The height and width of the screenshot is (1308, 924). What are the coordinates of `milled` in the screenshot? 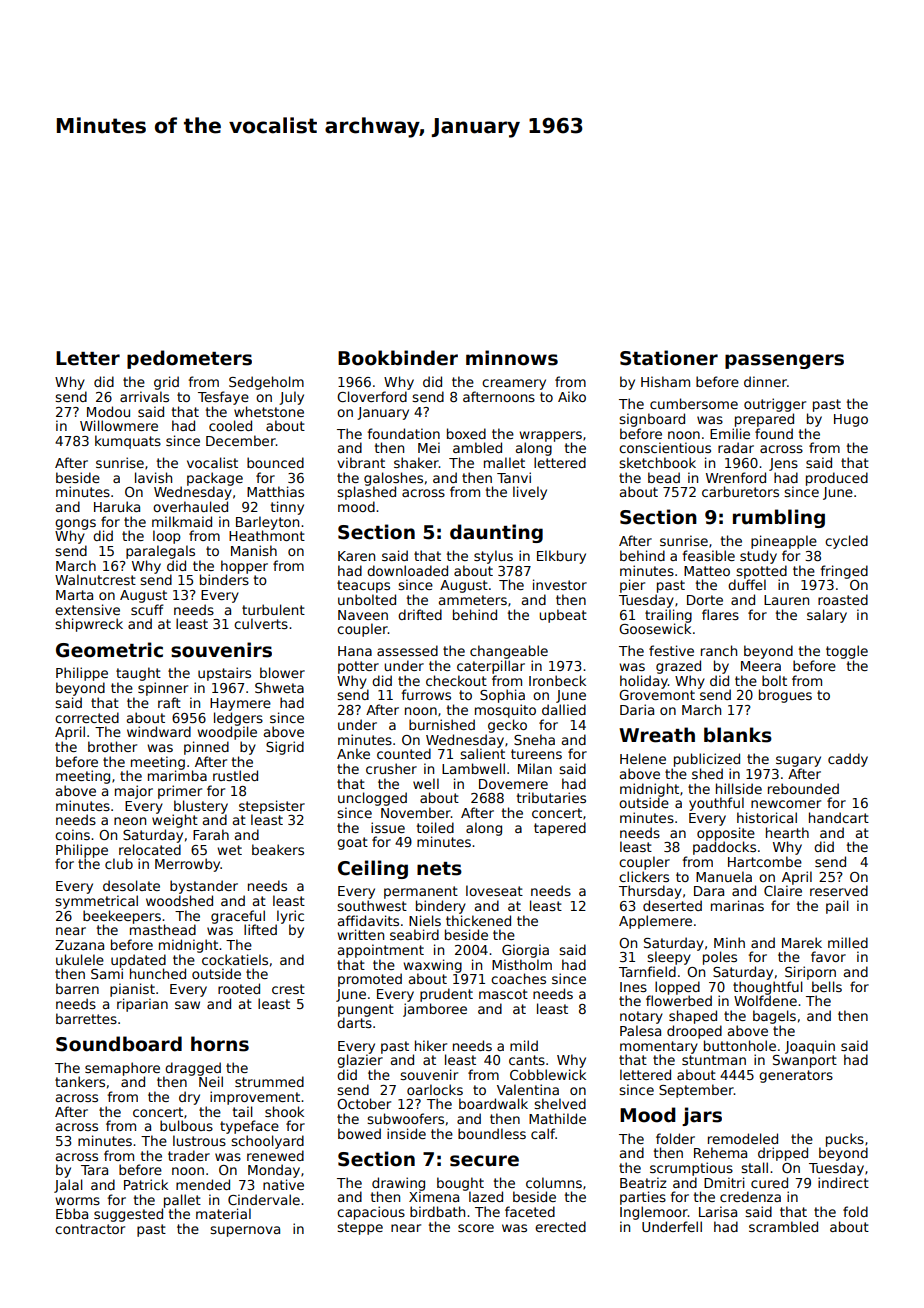 It's located at (848, 942).
